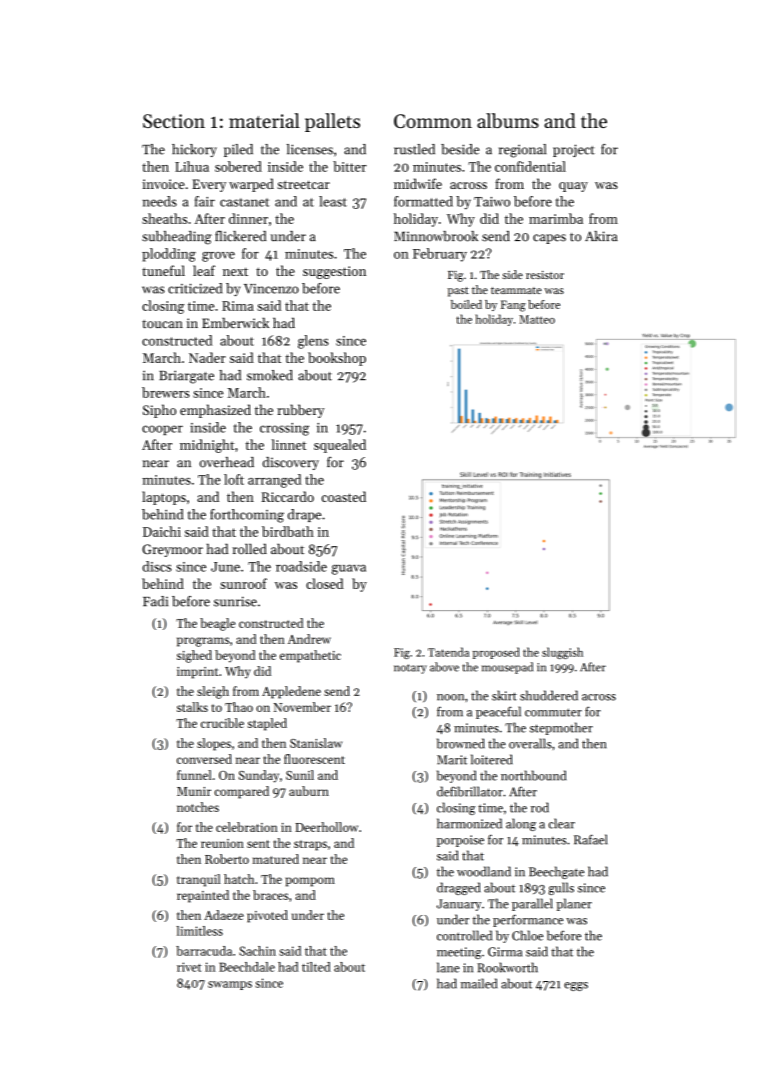  Describe the element at coordinates (270, 375) in the page. I see `smoked` at that location.
